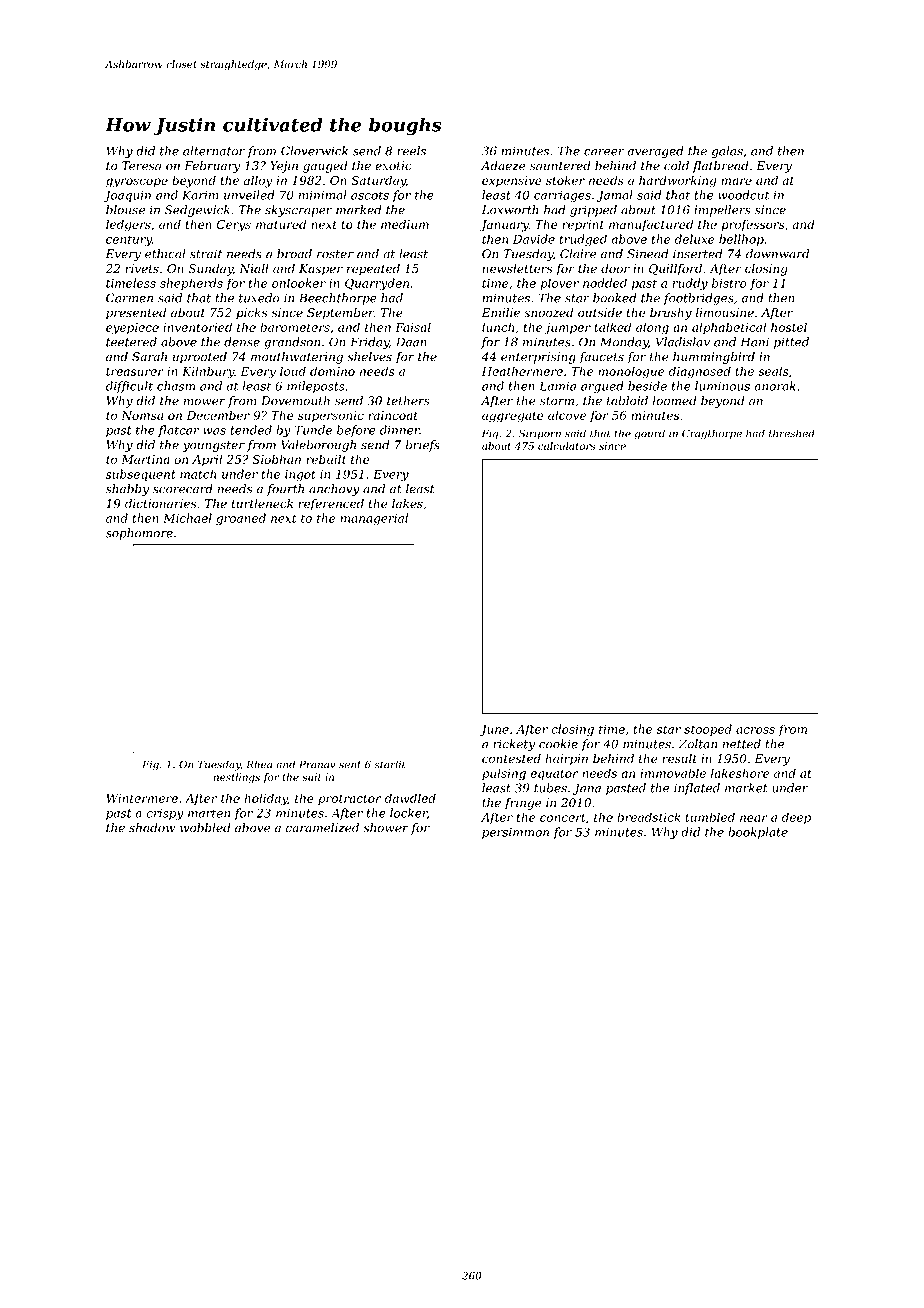 The height and width of the screenshot is (1308, 924). I want to click on aggregate, so click(513, 417).
